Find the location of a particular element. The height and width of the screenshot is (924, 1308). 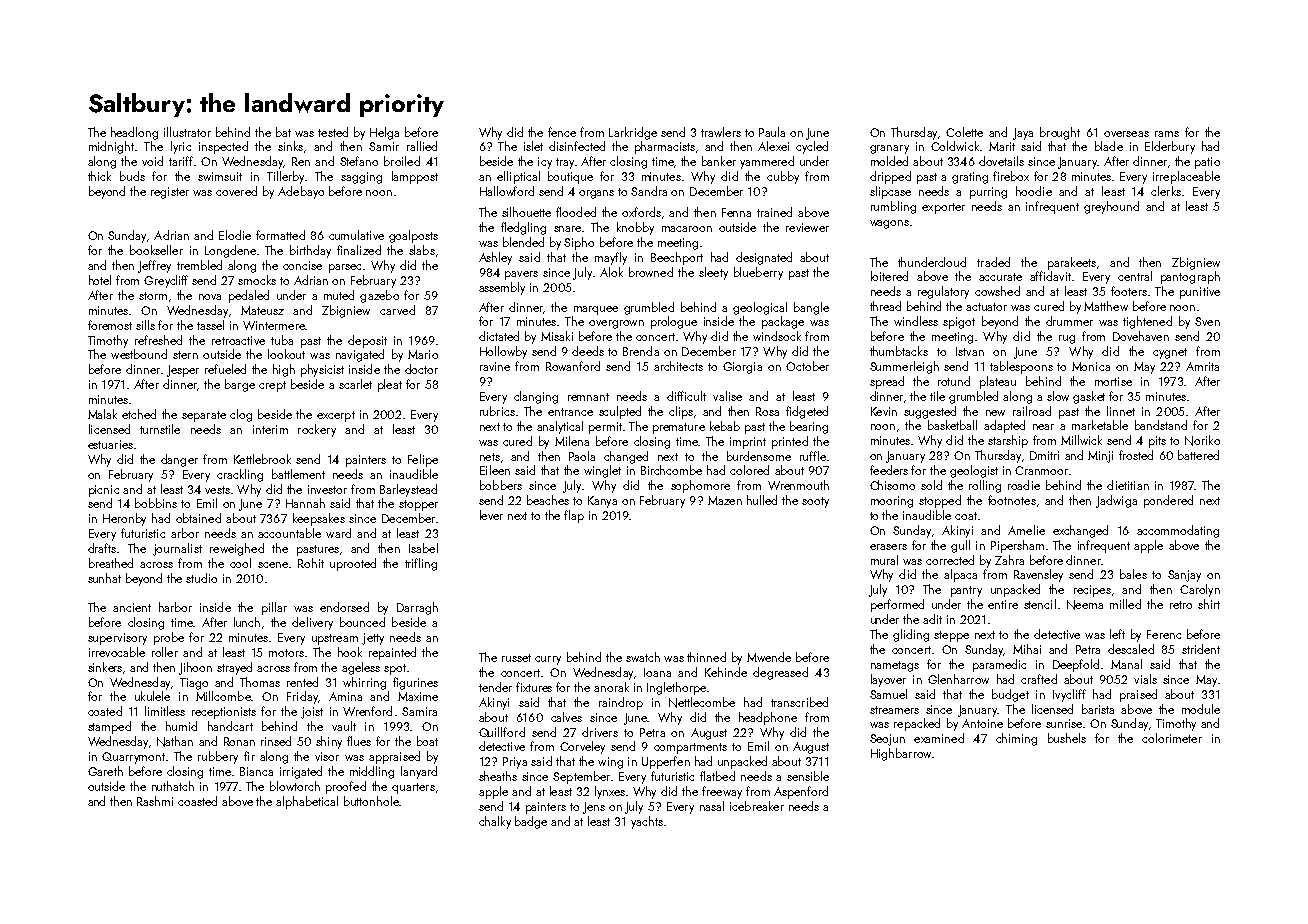

left is located at coordinates (1117, 634).
